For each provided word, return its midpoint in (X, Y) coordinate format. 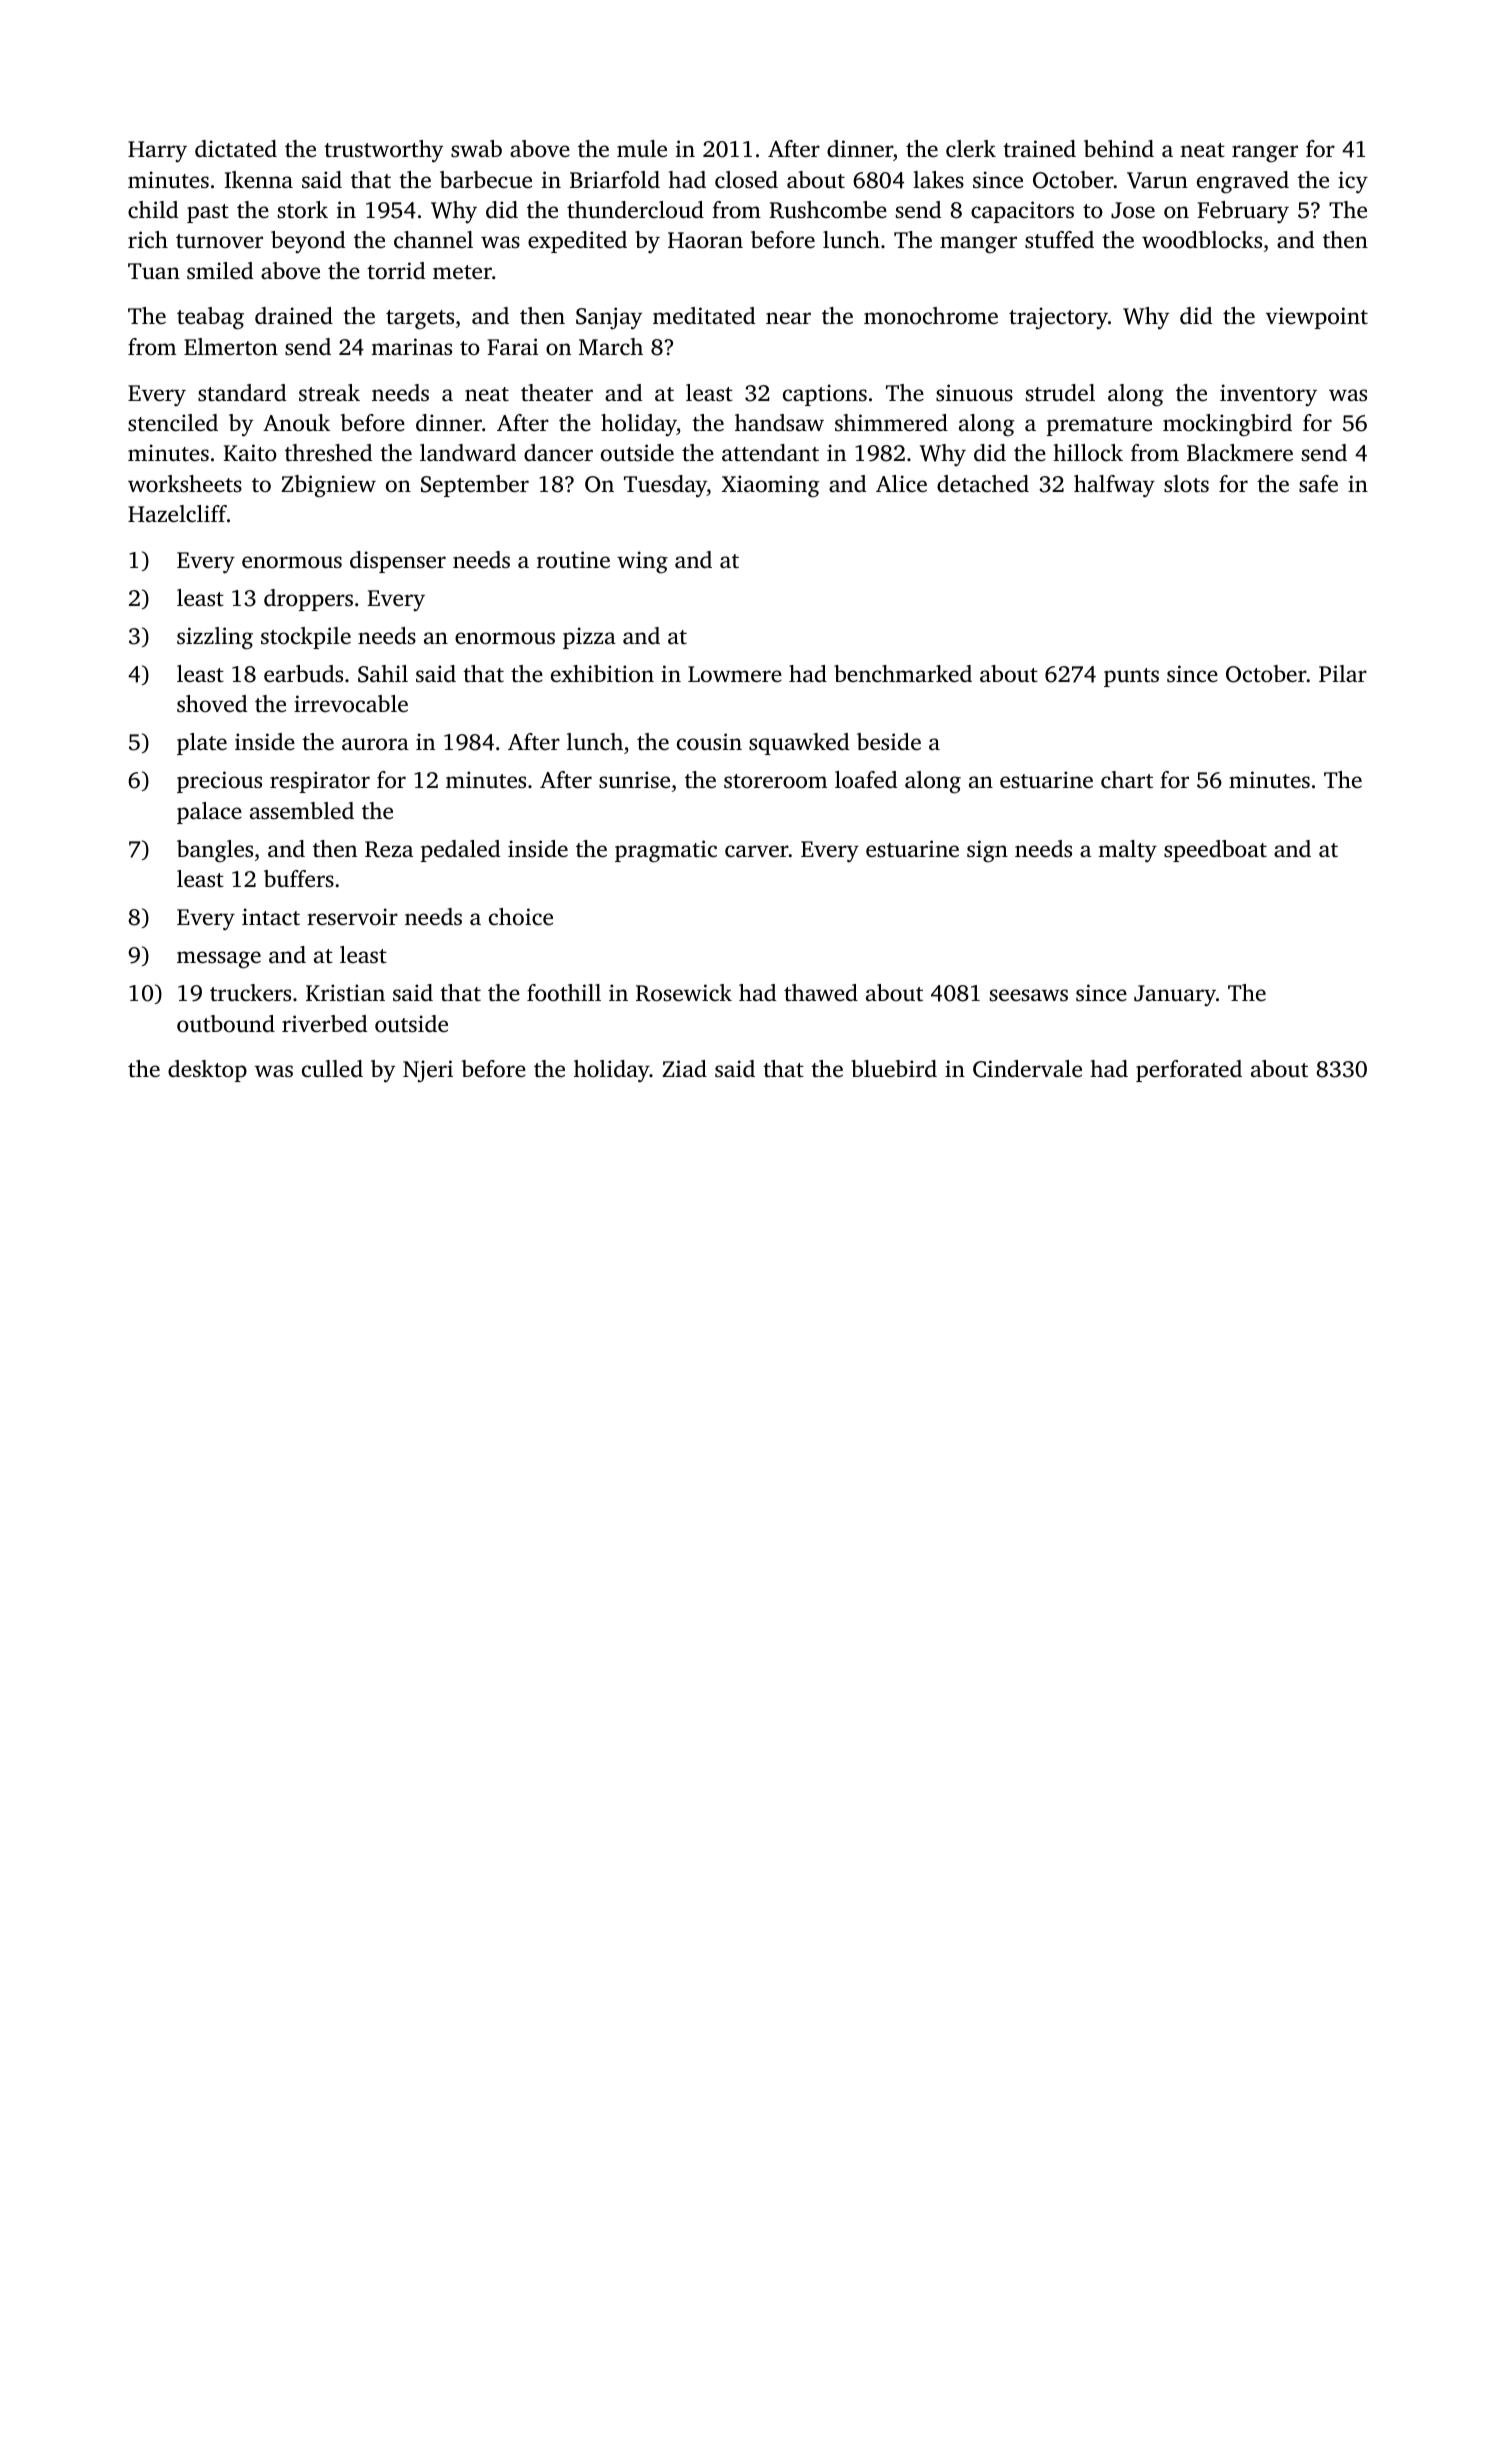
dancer (558, 453)
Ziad (684, 1068)
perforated (1189, 1071)
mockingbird (1227, 425)
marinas (411, 346)
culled (332, 1069)
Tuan (154, 271)
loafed (866, 780)
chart (1127, 780)
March (611, 347)
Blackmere (1240, 453)
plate (202, 744)
